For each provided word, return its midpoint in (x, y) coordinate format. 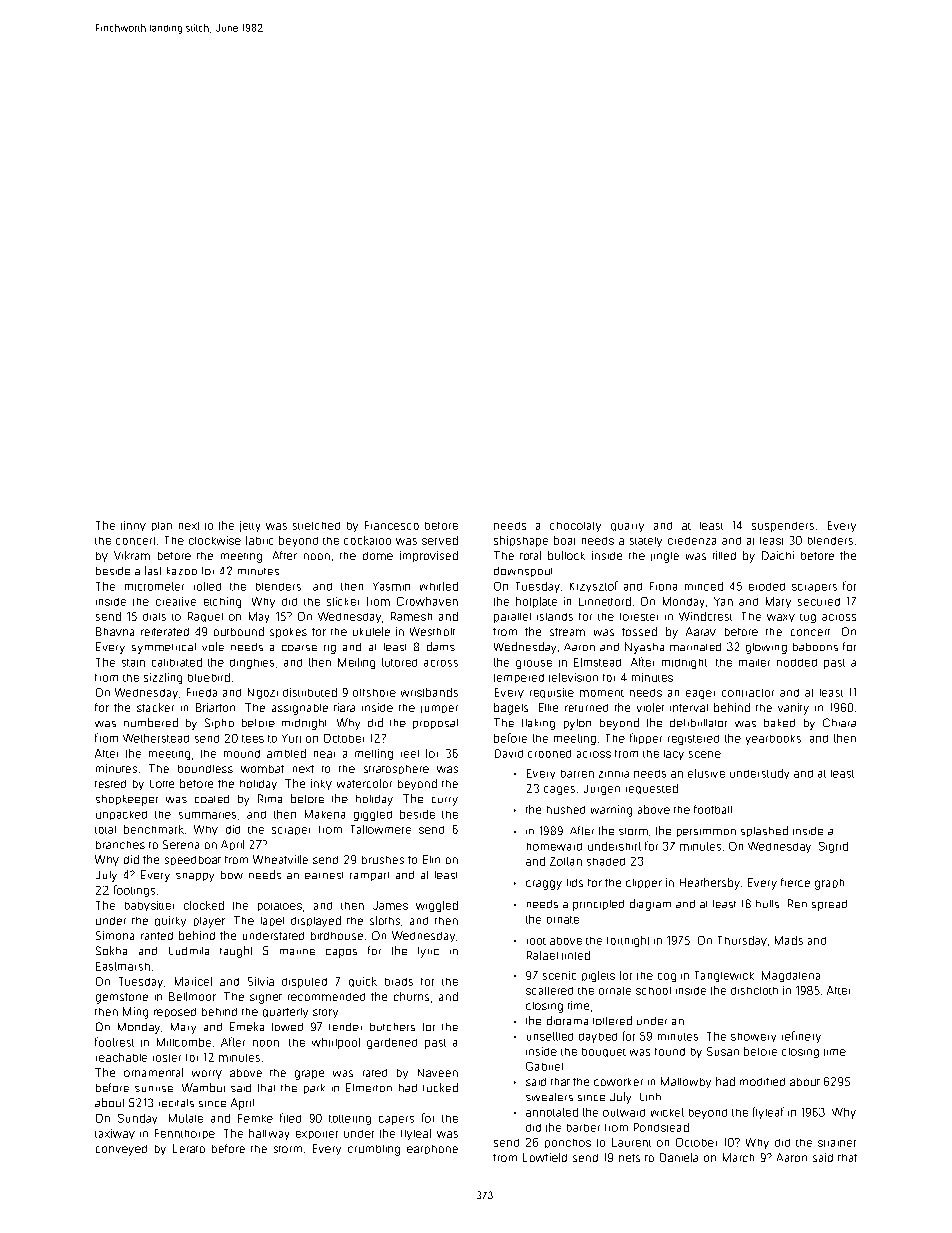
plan (162, 526)
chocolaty (575, 527)
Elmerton (369, 1087)
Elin (431, 859)
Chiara (839, 722)
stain (133, 663)
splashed (764, 831)
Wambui (203, 1087)
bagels (511, 709)
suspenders (783, 527)
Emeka (247, 1026)
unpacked (121, 815)
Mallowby (686, 1082)
